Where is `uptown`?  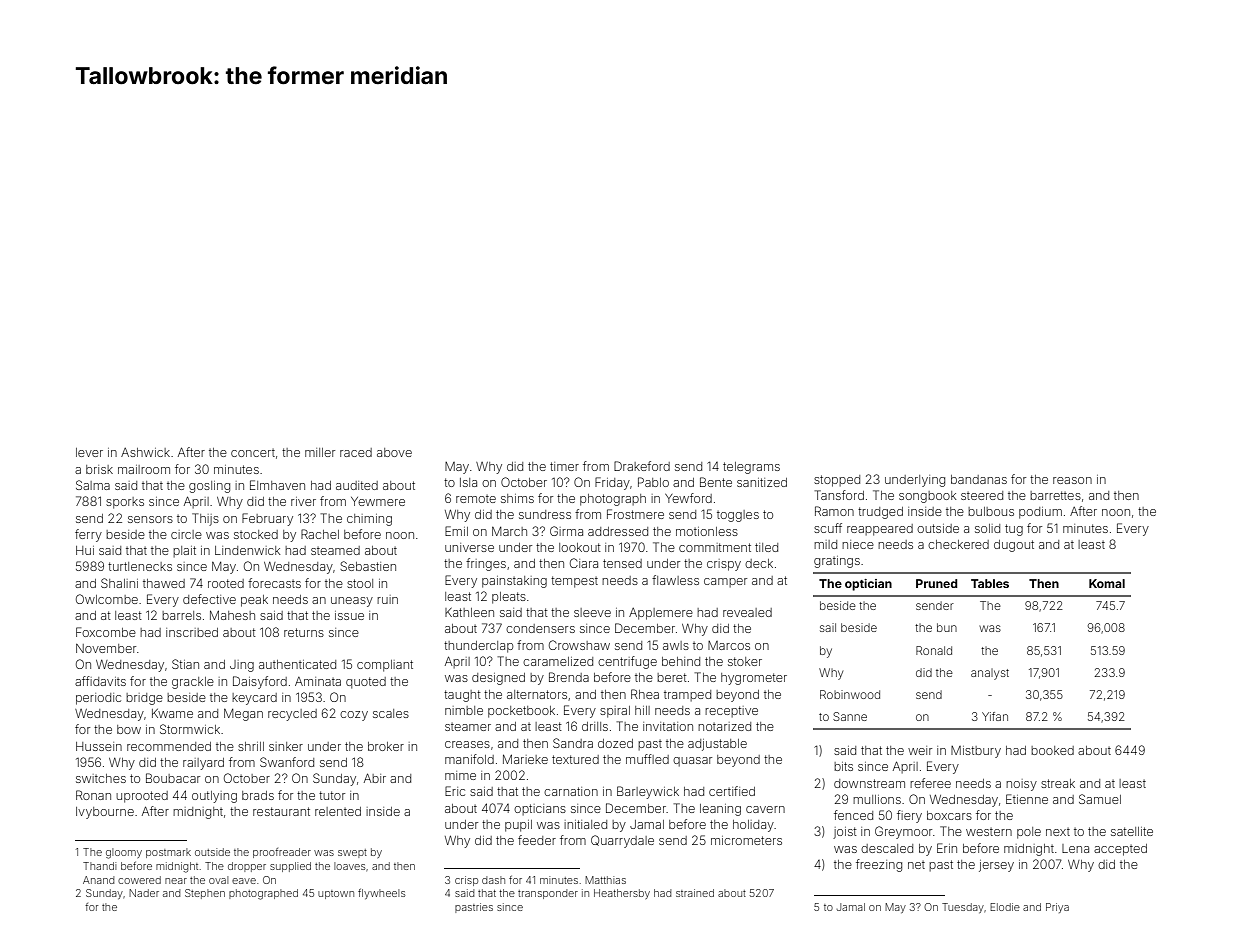 uptown is located at coordinates (336, 894).
